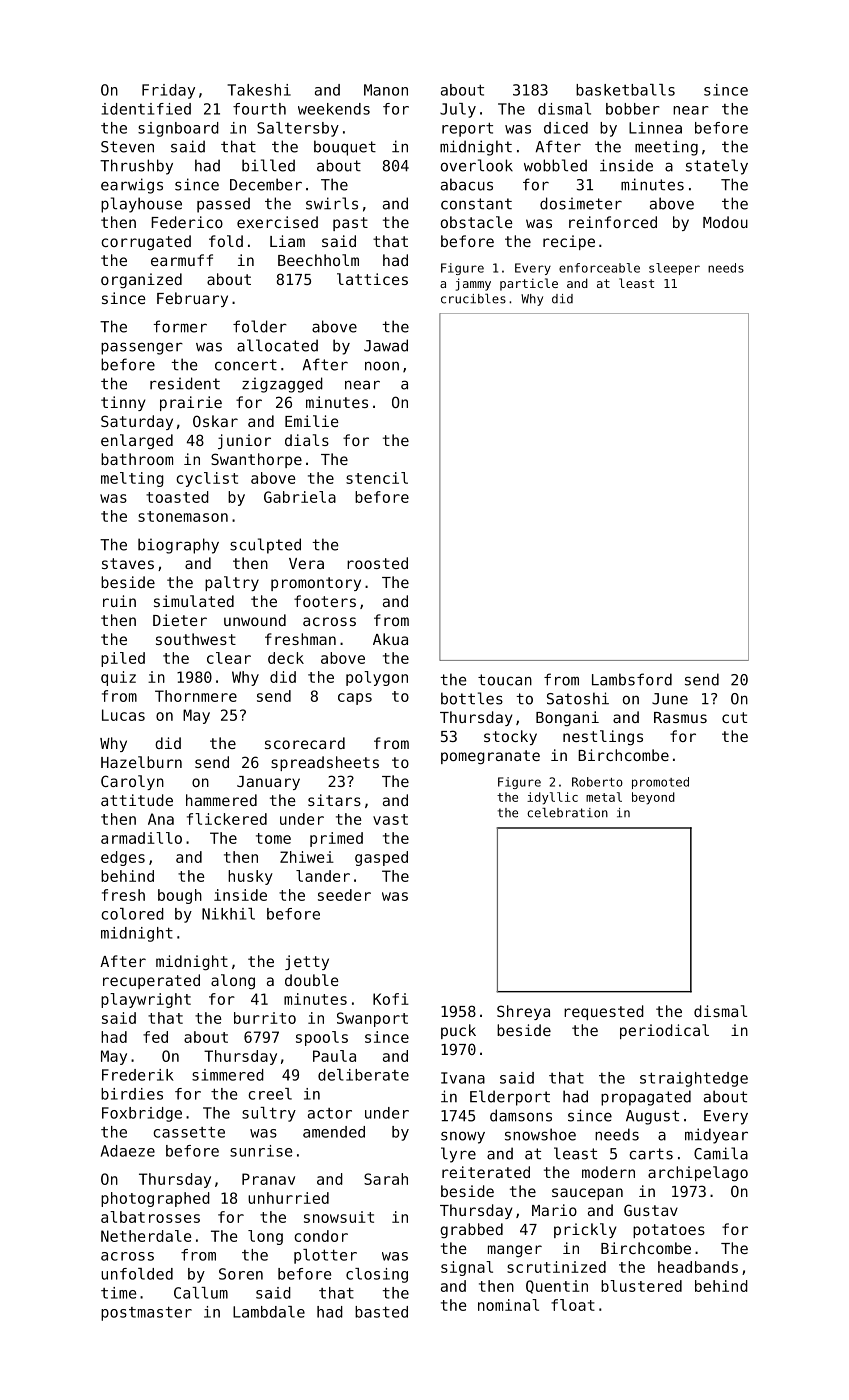 This screenshot has height=1400, width=849. What do you see at coordinates (603, 738) in the screenshot?
I see `nestlings` at bounding box center [603, 738].
